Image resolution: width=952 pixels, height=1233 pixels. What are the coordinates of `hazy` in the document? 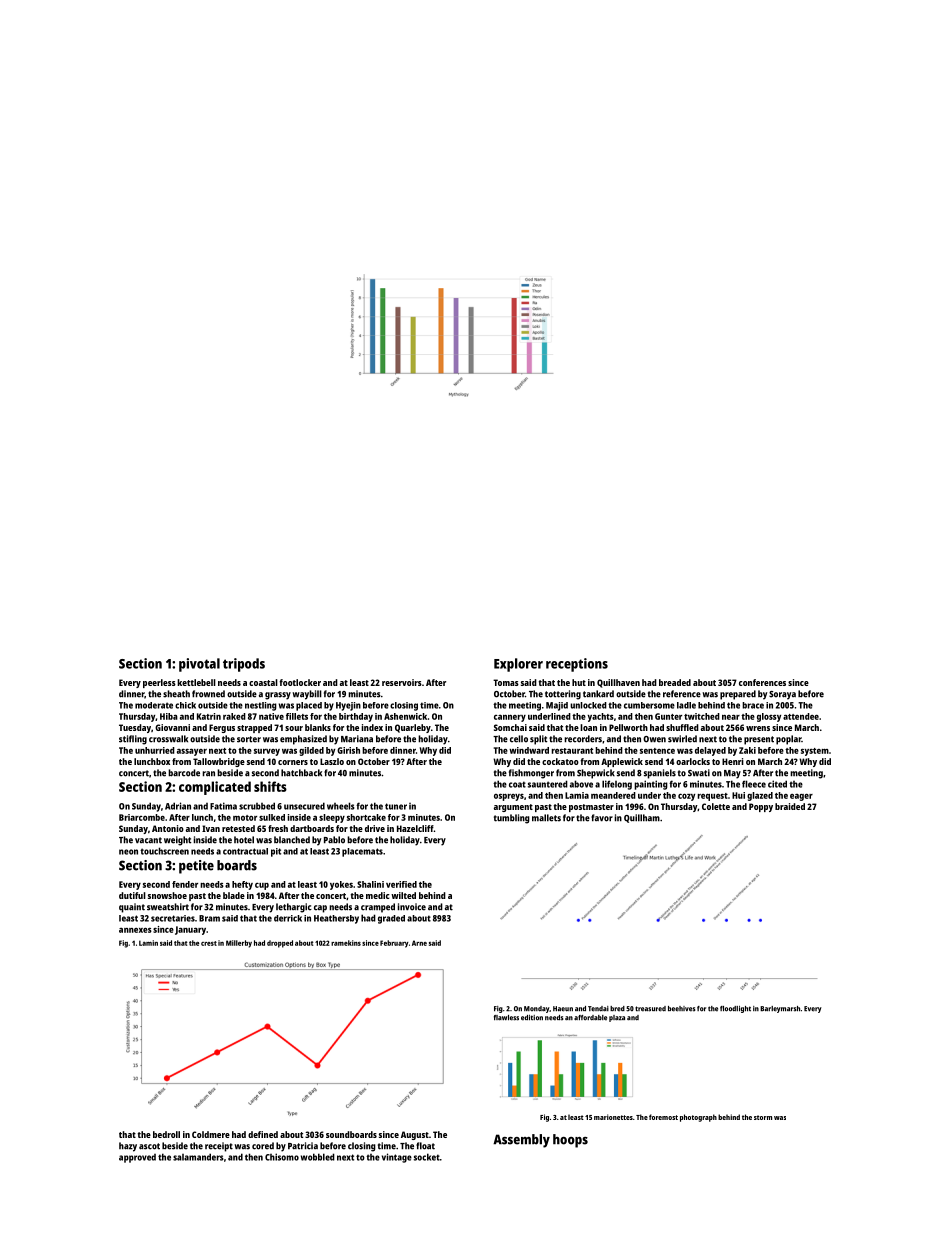 It's located at (128, 1147).
